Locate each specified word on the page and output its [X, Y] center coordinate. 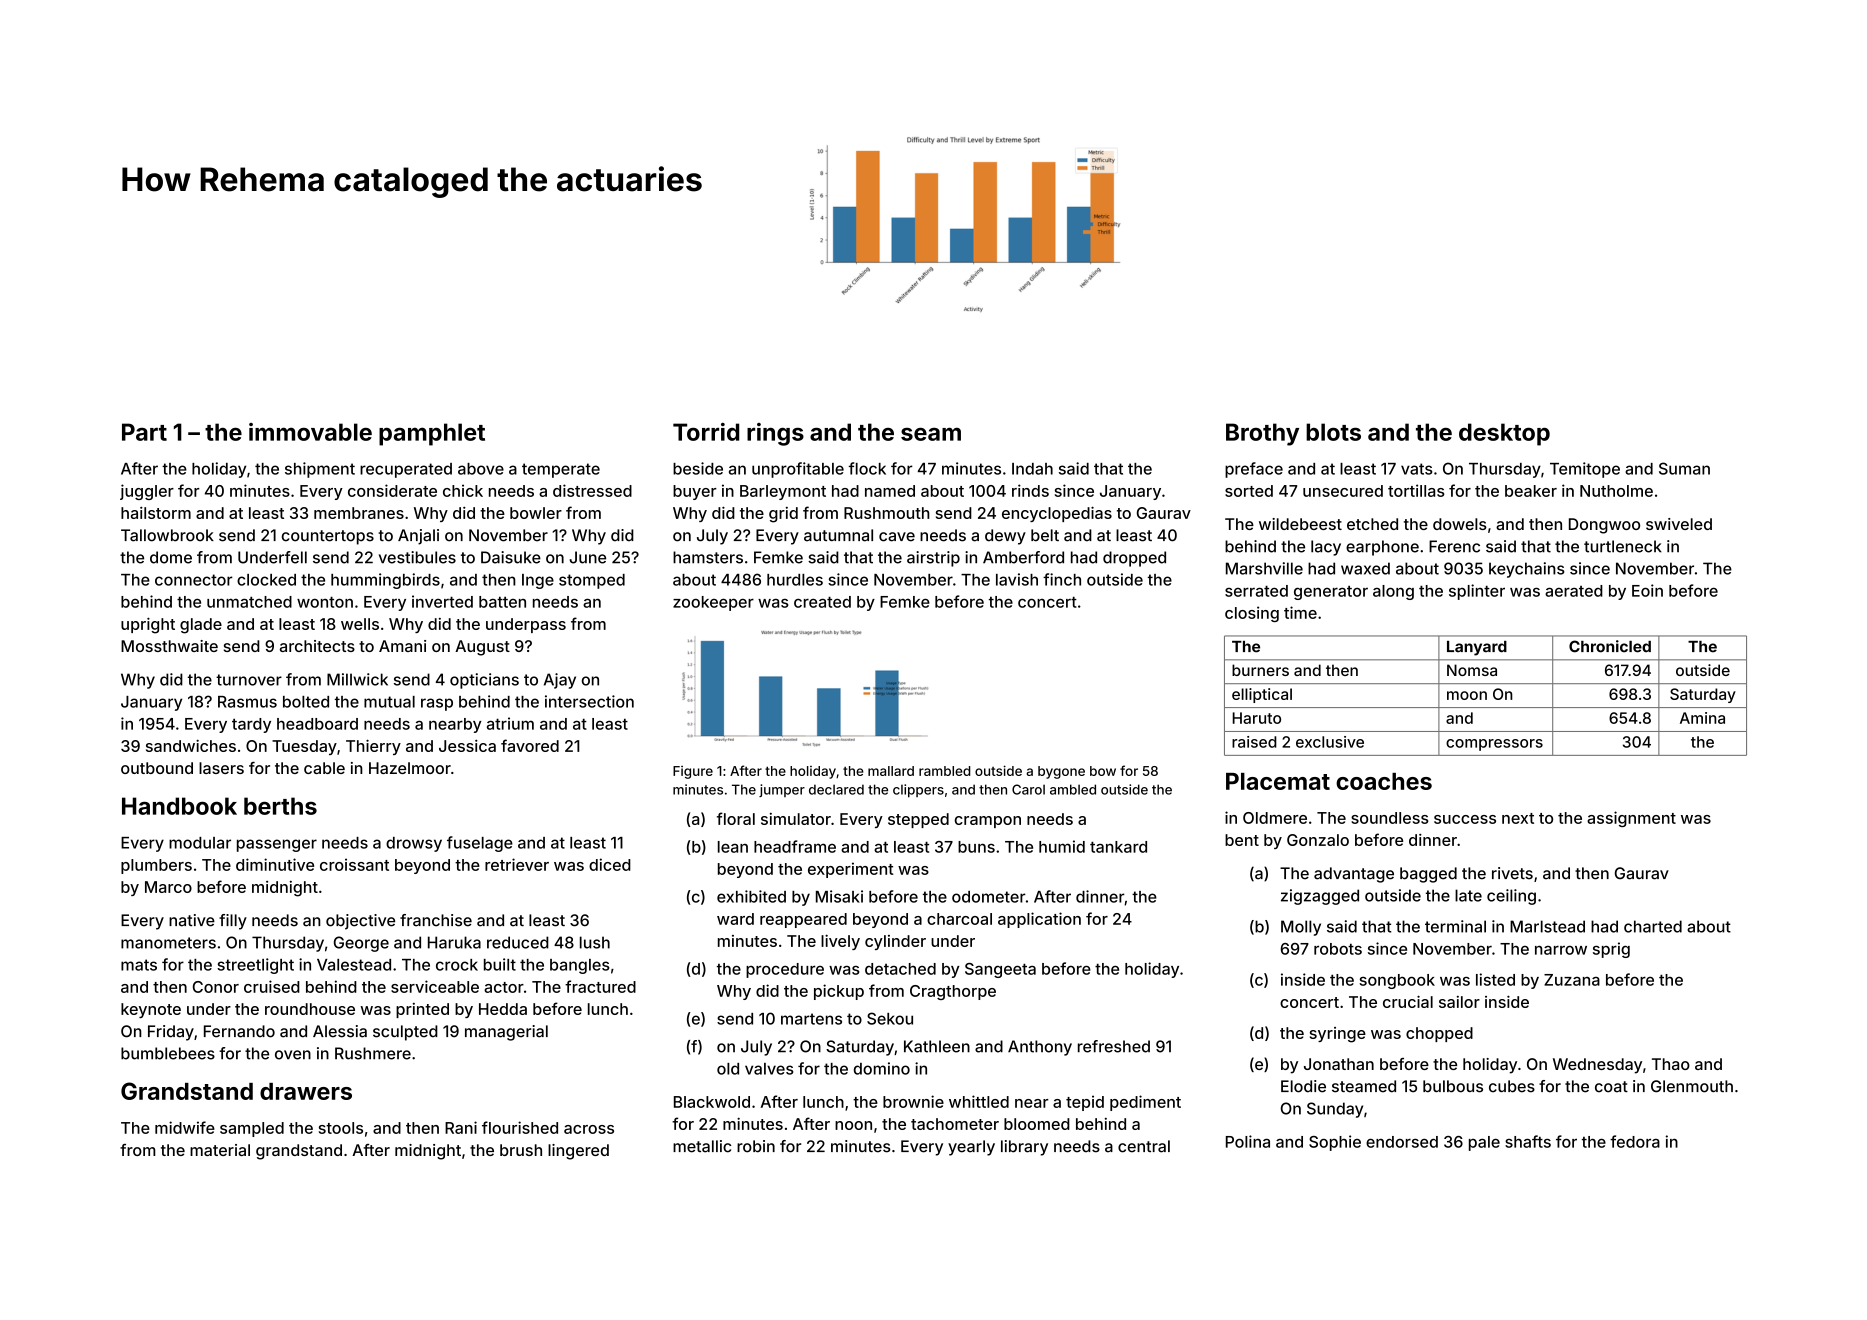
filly [233, 922]
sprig [1611, 950]
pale [1484, 1143]
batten [502, 602]
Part [144, 432]
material [220, 1150]
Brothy [1262, 434]
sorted [1249, 491]
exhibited [751, 896]
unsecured [1343, 491]
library [1024, 1148]
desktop [1504, 434]
